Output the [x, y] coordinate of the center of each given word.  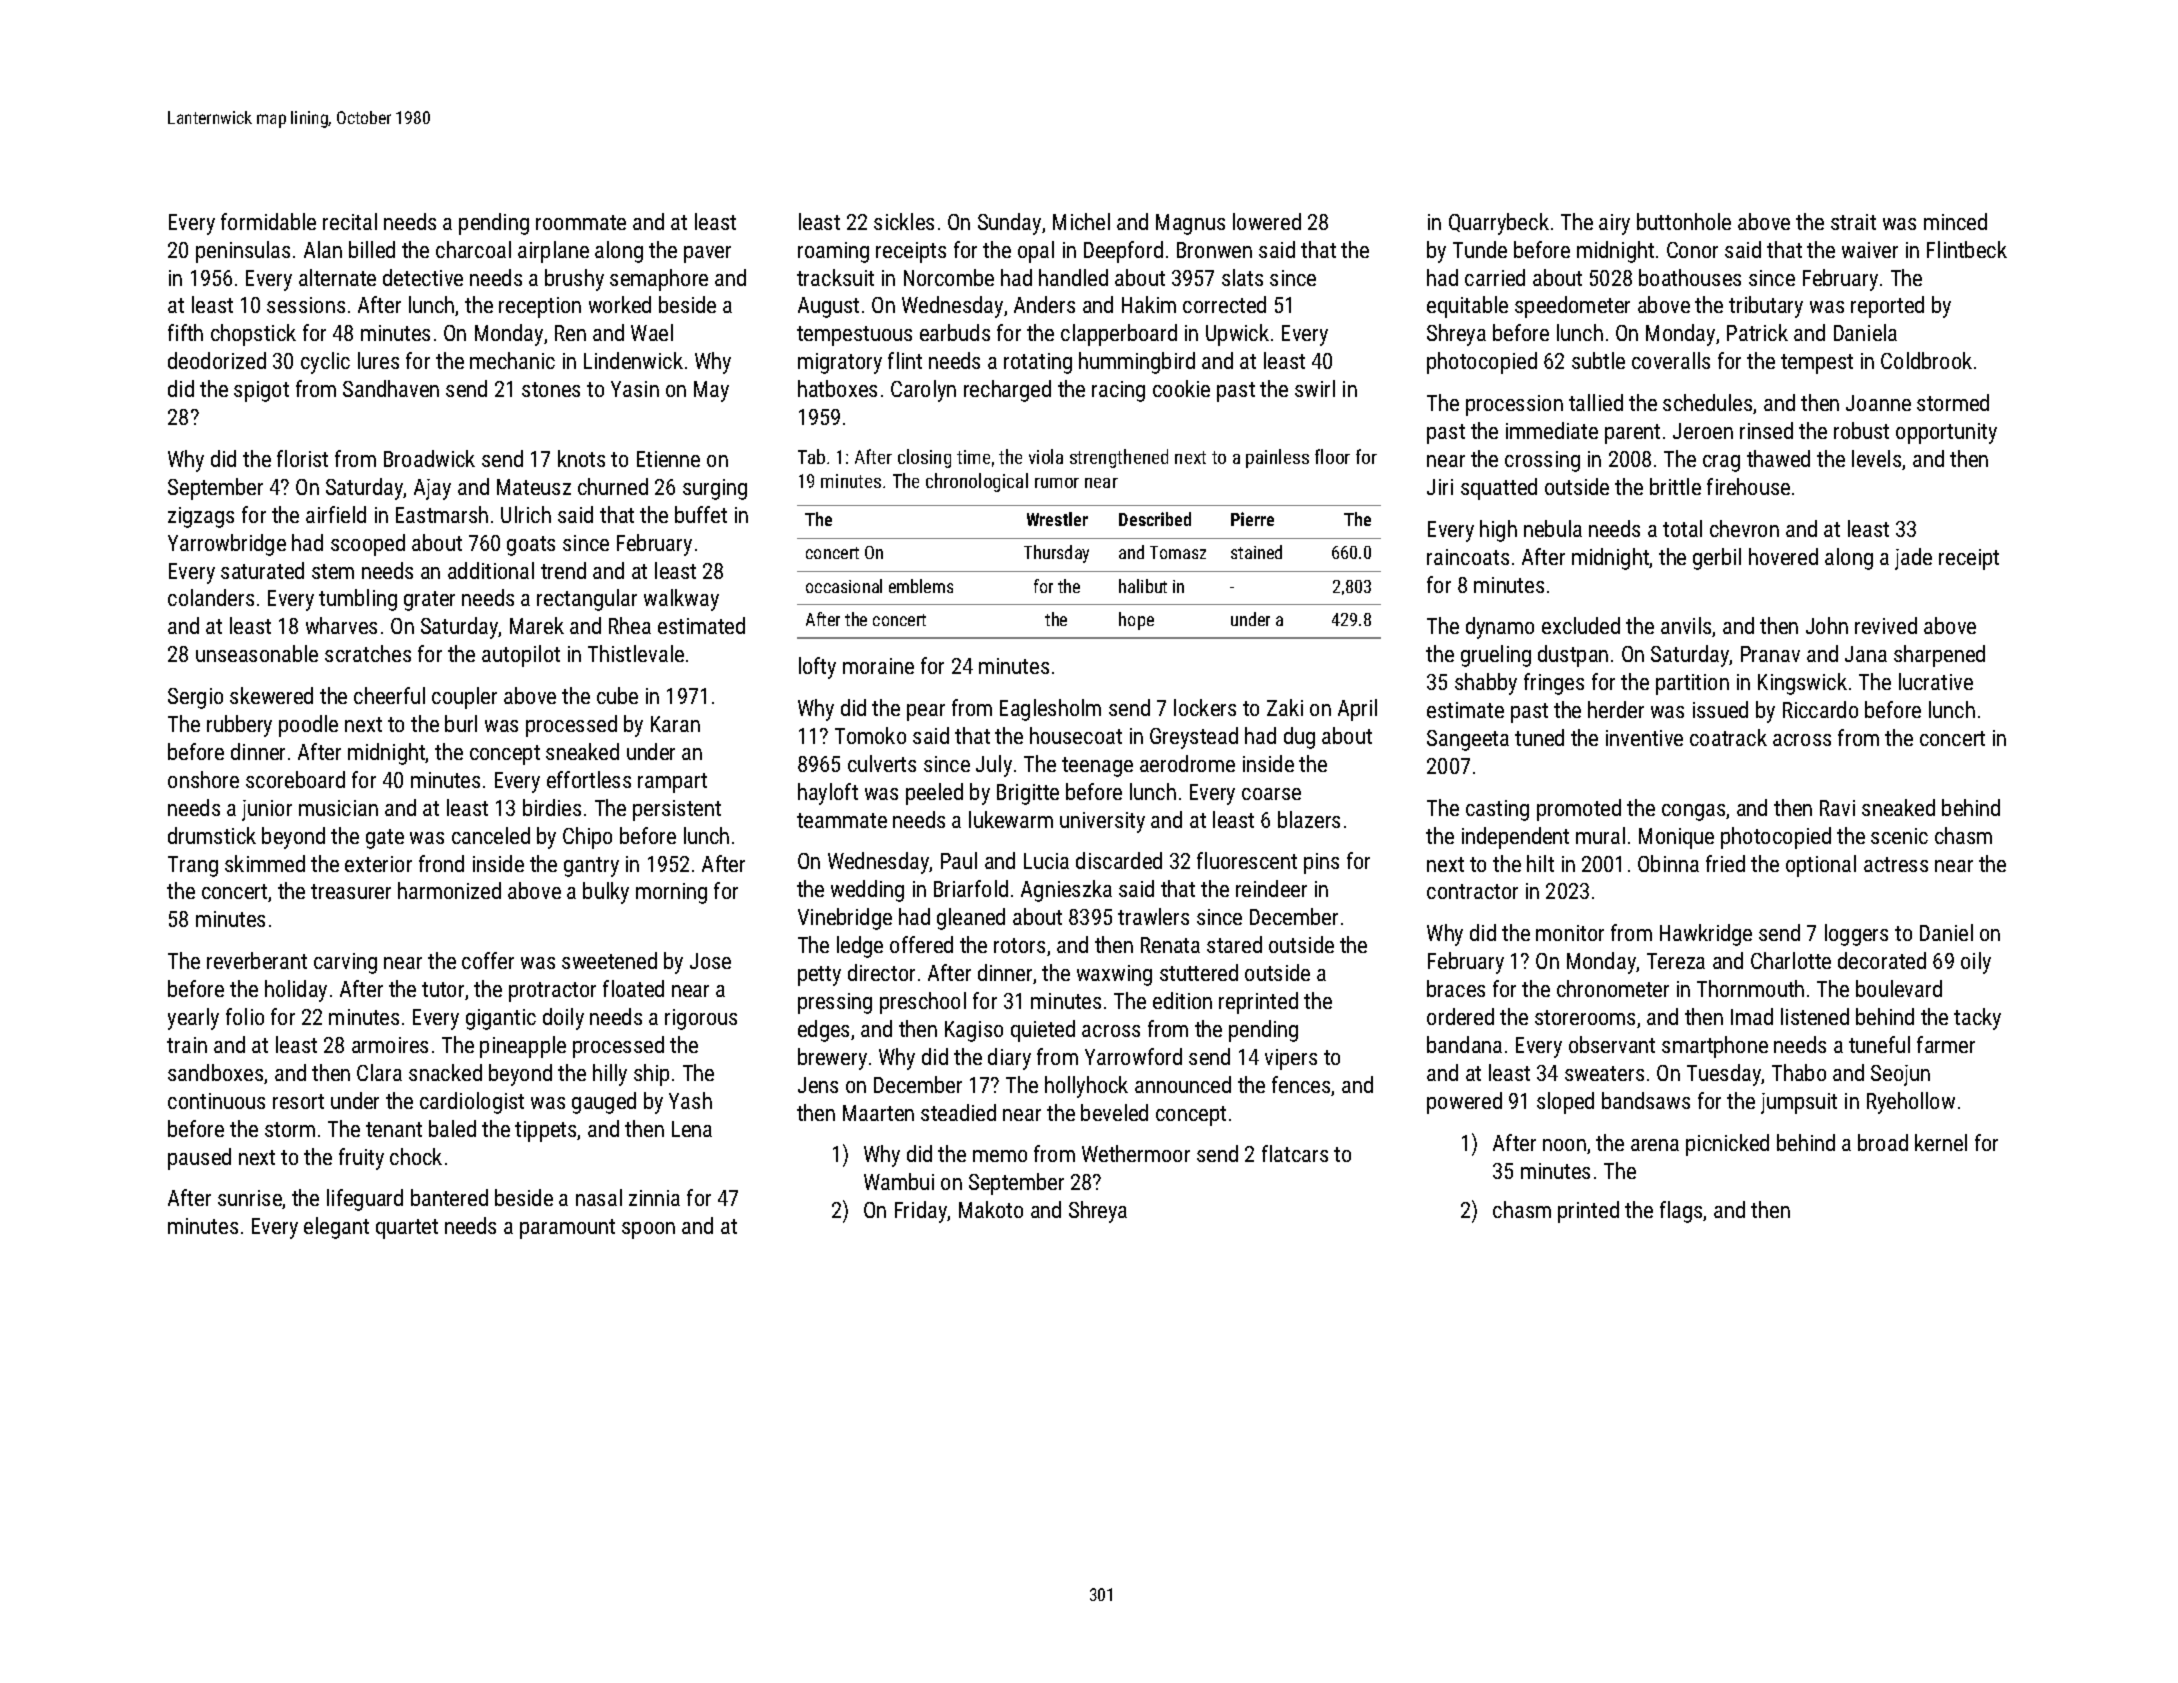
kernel [1941, 1142]
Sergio [195, 698]
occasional [844, 586]
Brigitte [1028, 794]
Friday [921, 1212]
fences [1301, 1084]
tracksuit [835, 277]
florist [302, 458]
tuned [1539, 737]
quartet [407, 1229]
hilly [610, 1075]
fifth [185, 332]
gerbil [1717, 559]
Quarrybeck [1499, 224]
